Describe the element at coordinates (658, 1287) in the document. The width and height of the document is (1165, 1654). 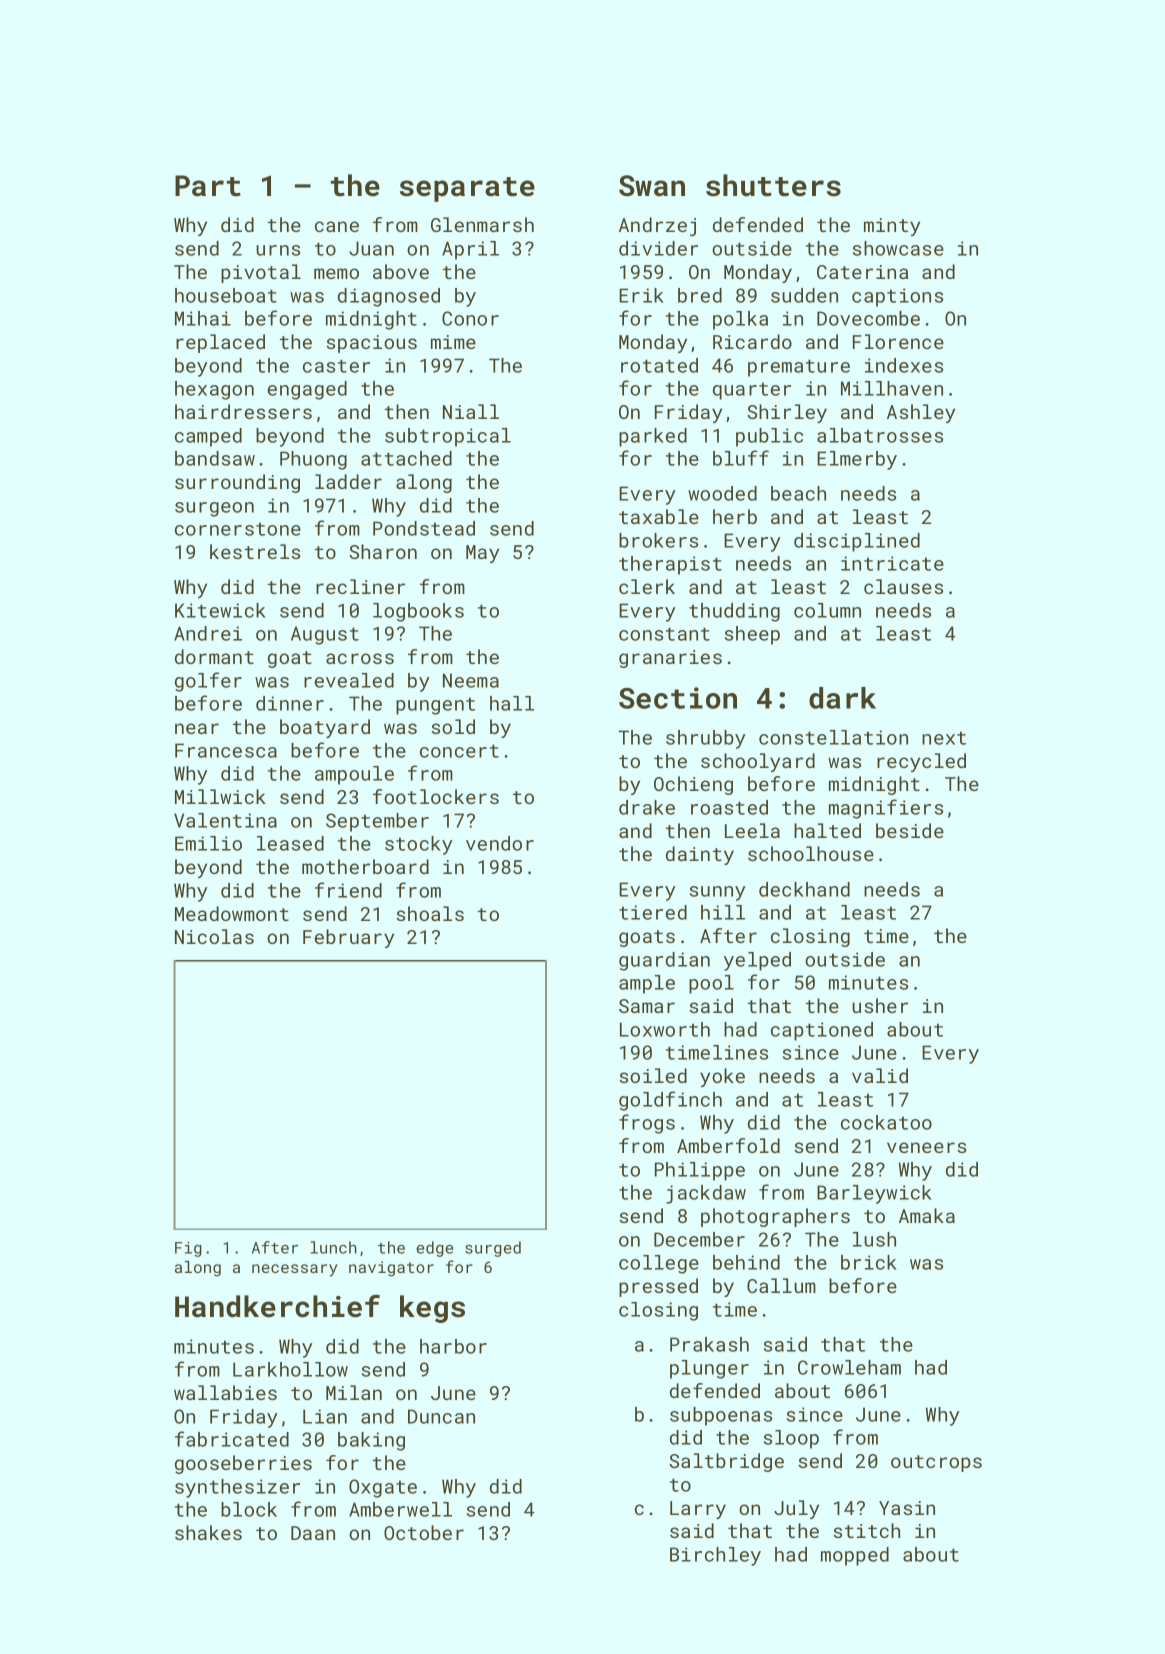
I see `pressed` at that location.
